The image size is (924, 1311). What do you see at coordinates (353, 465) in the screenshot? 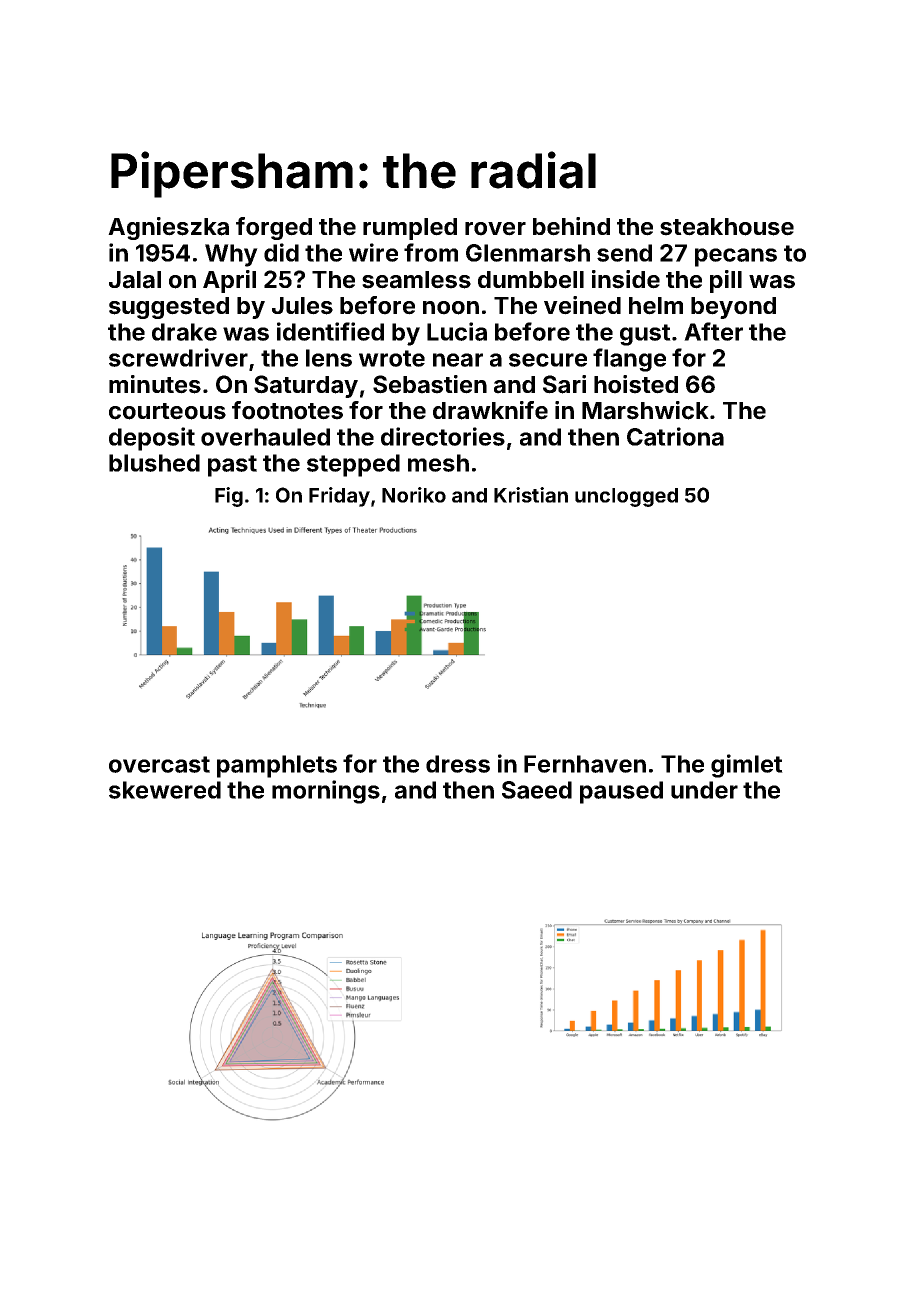
I see `stepped` at bounding box center [353, 465].
